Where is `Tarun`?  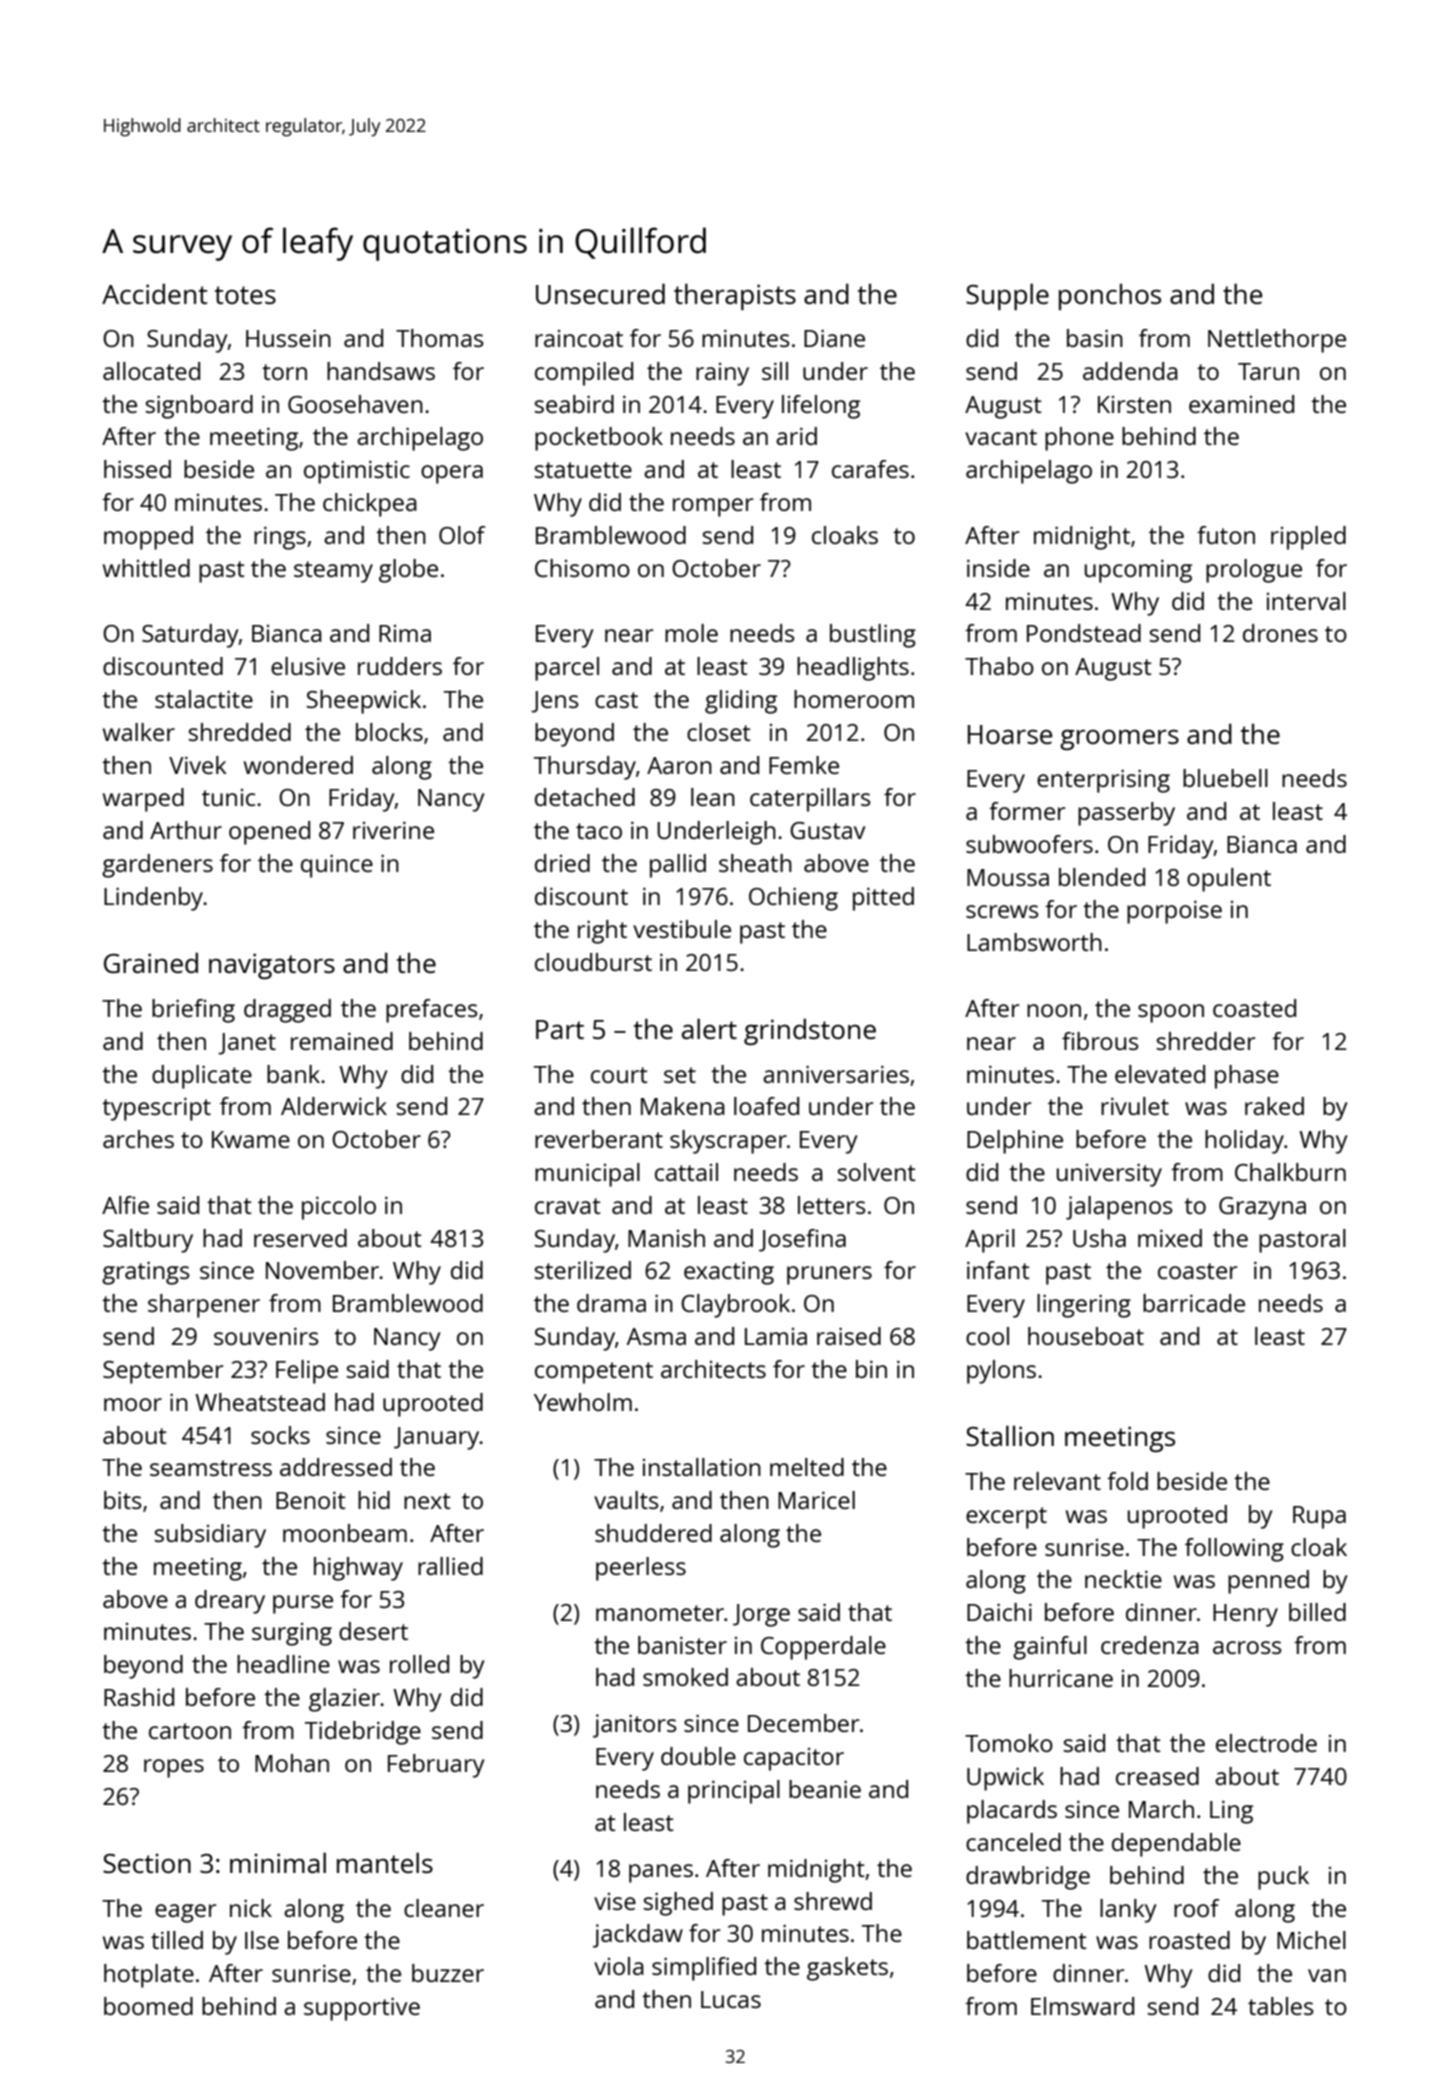
Tarun is located at coordinates (1268, 371).
